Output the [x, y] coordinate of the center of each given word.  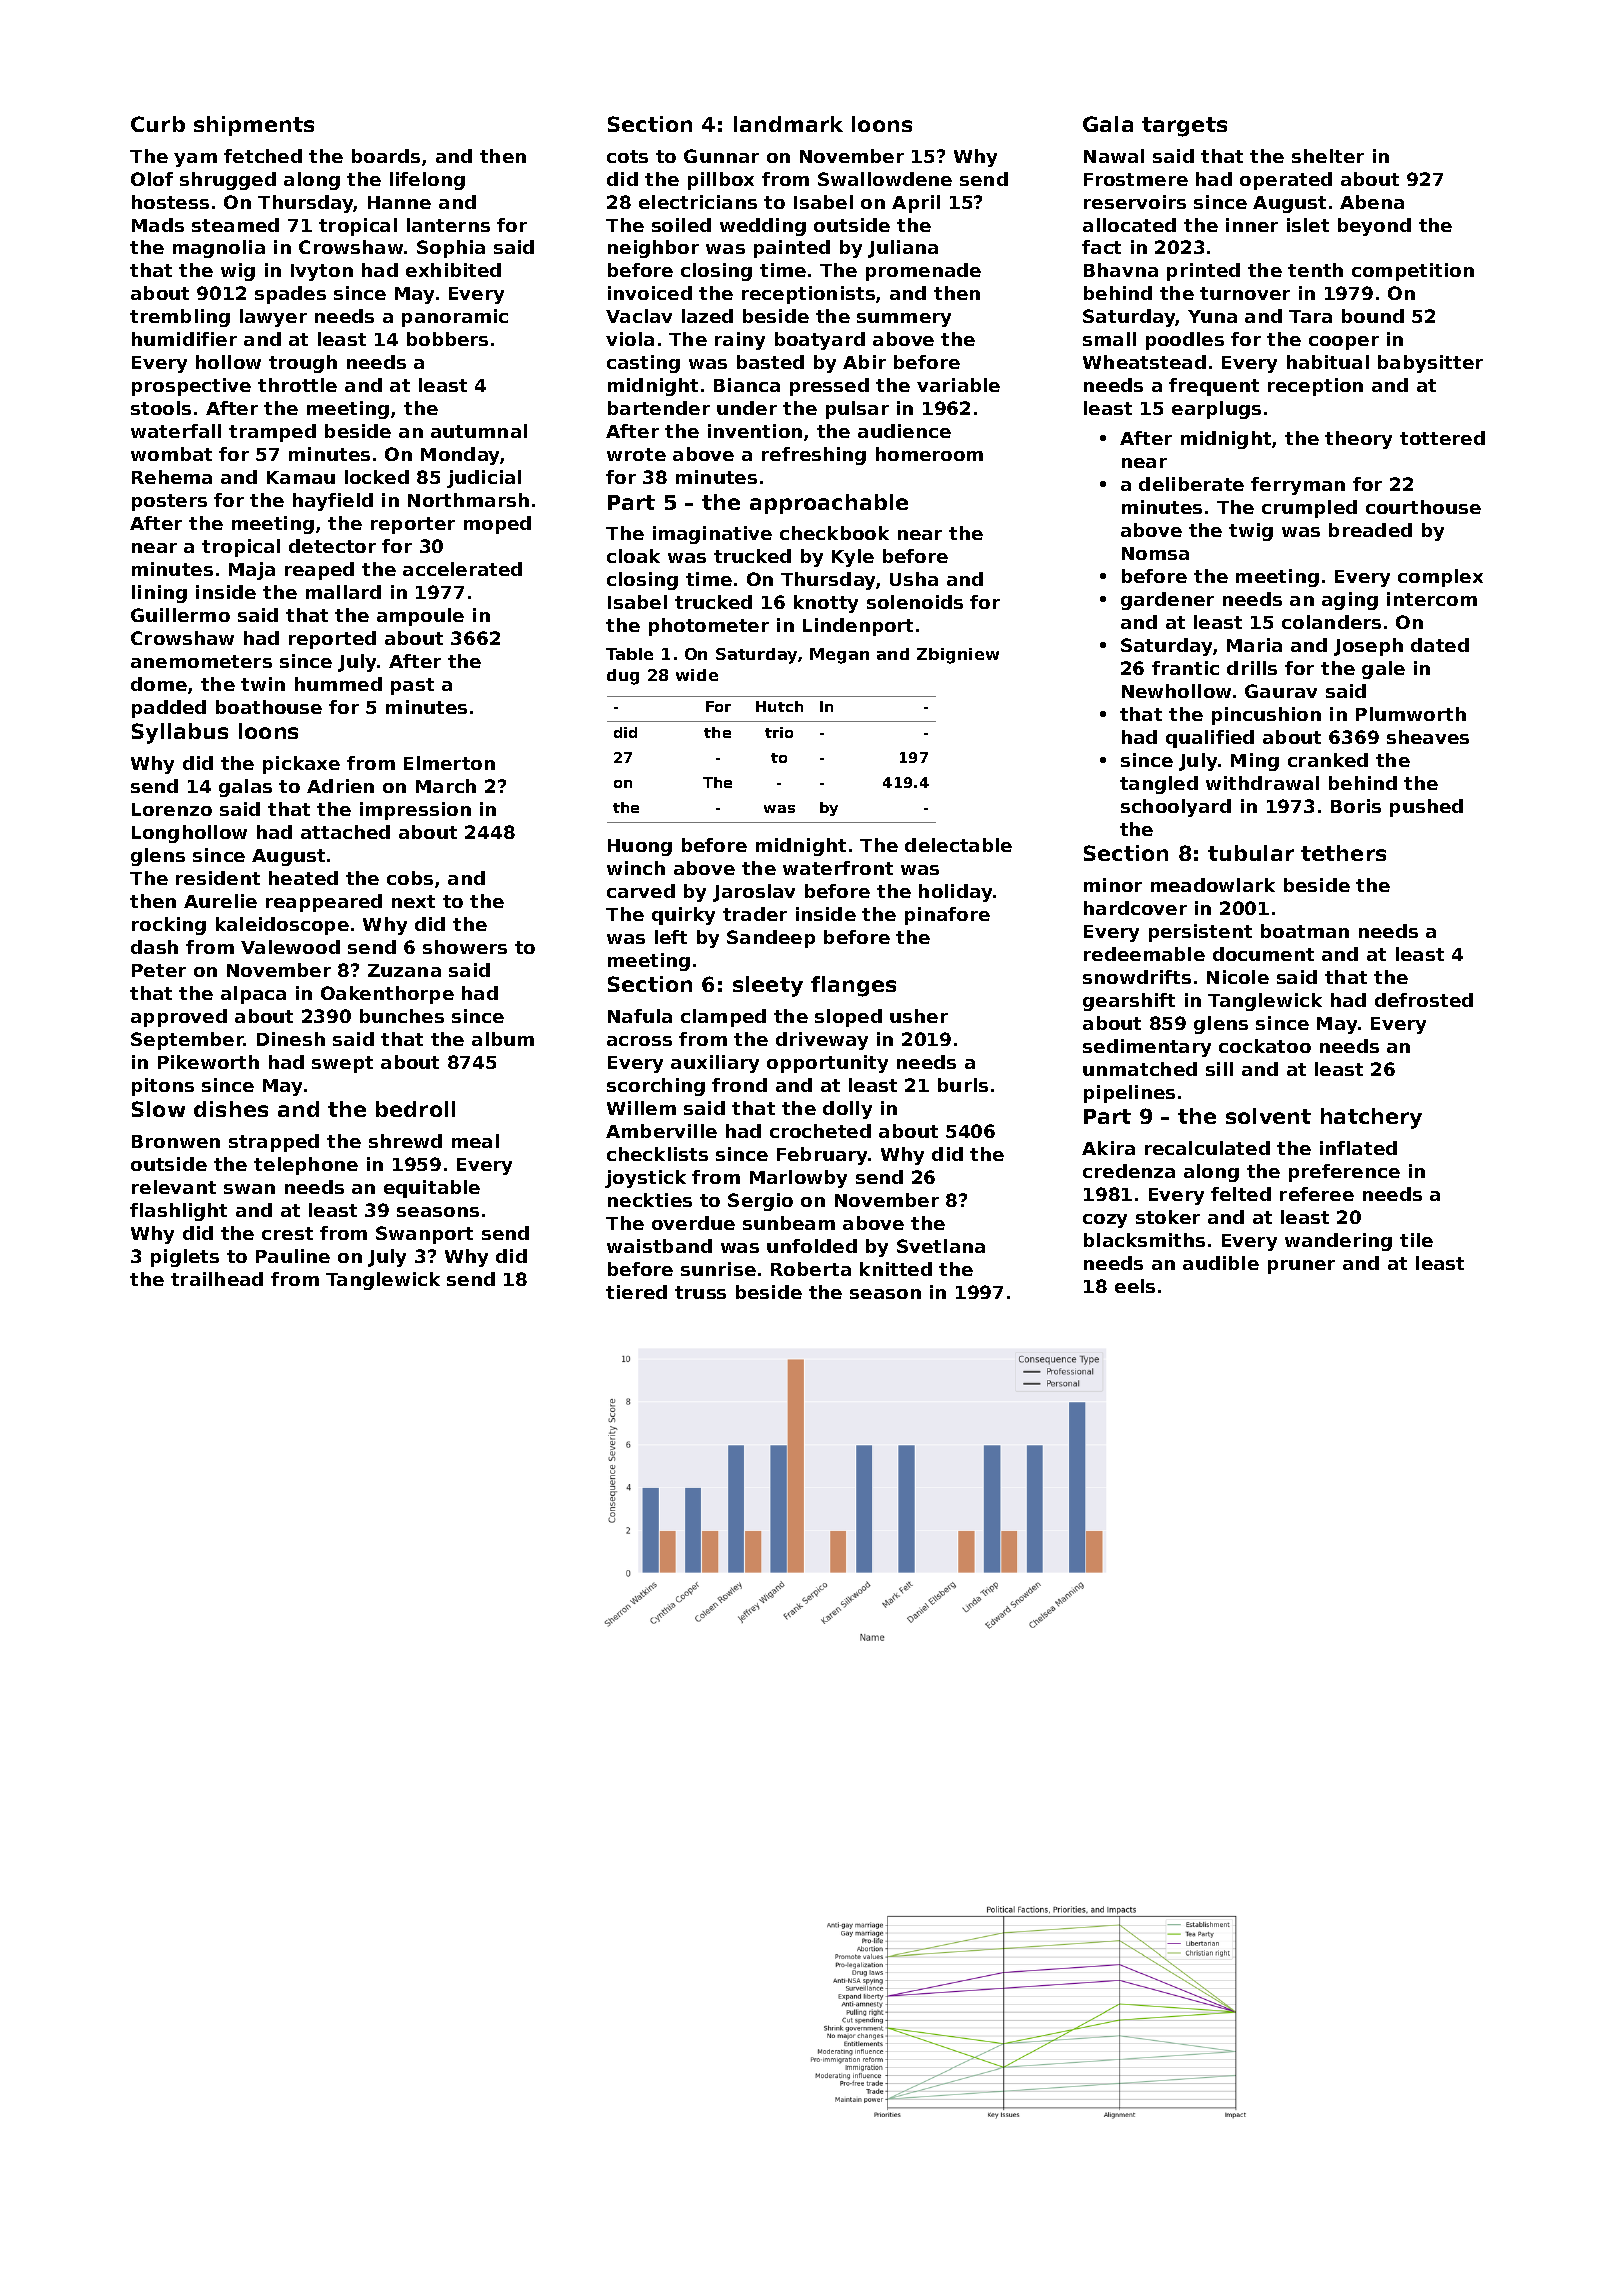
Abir [864, 362]
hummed [338, 684]
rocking [169, 926]
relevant [174, 1187]
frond [739, 1085]
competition [1413, 272]
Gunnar [721, 156]
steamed [235, 225]
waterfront [838, 868]
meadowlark [1213, 885]
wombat [171, 454]
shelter [1328, 156]
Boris [1356, 806]
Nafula [640, 1016]
